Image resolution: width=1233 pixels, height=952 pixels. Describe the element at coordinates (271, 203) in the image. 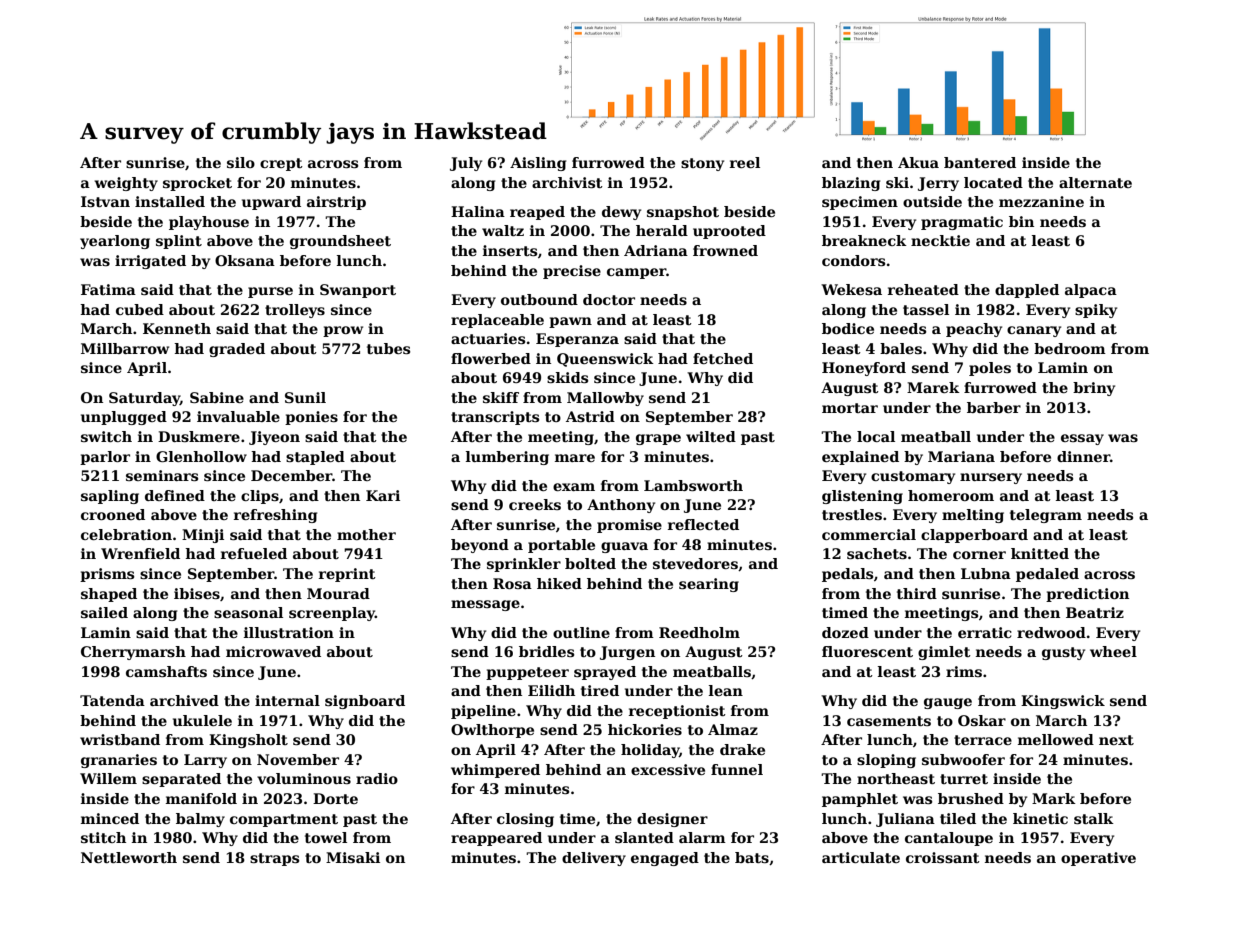

I see `upward` at that location.
